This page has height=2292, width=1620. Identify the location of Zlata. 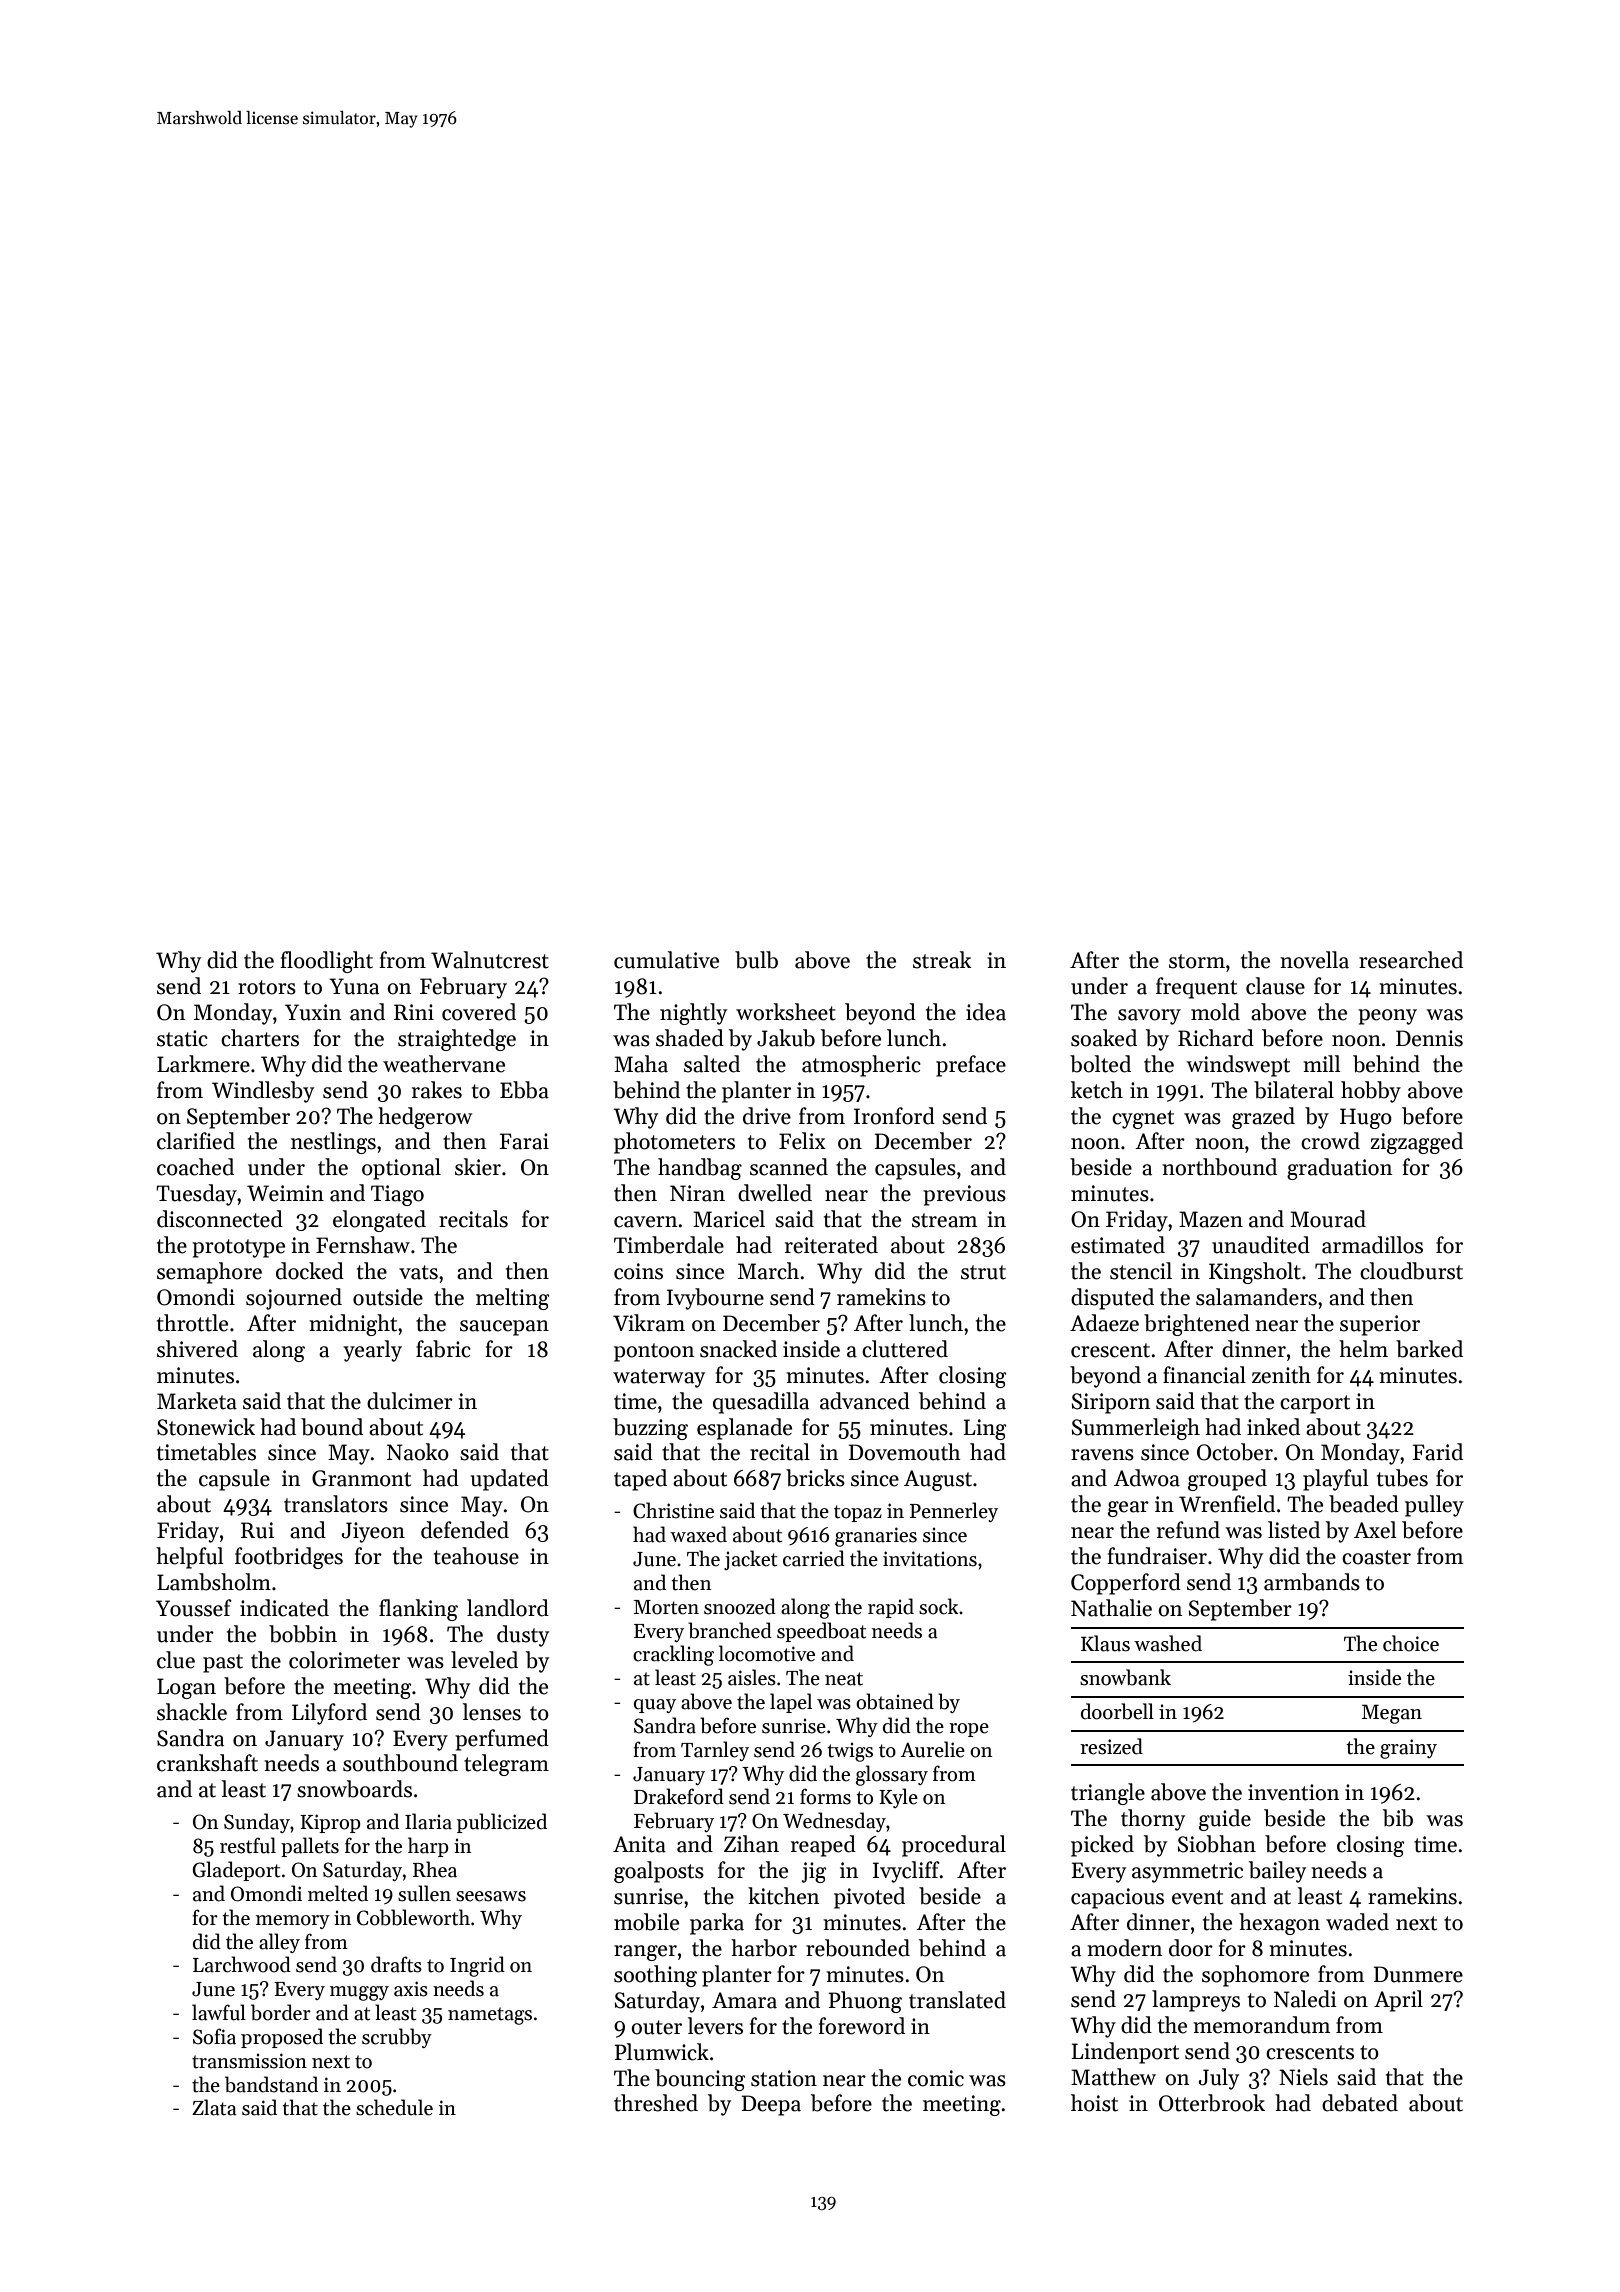
(214, 2107).
